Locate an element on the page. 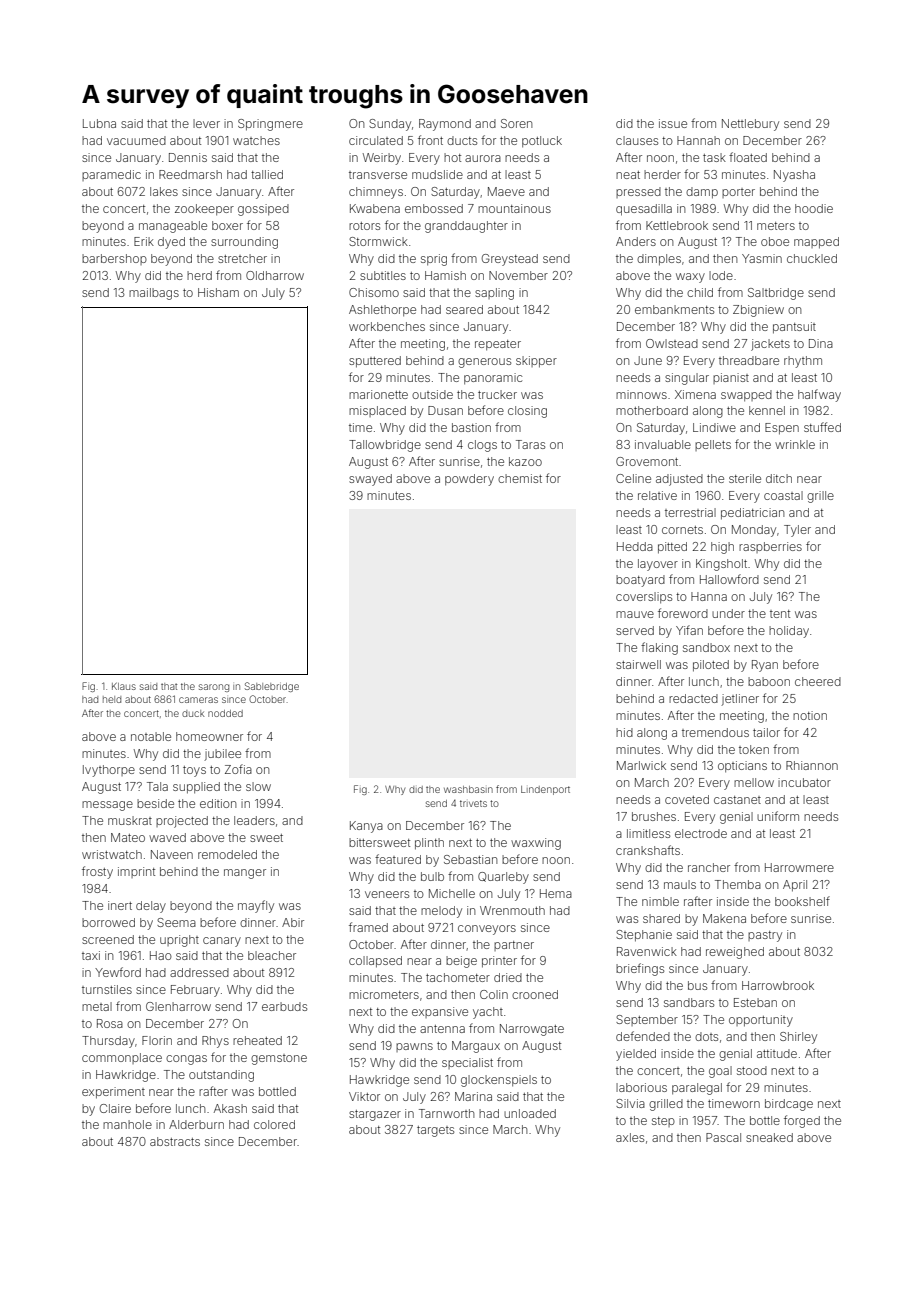 The height and width of the page is (1308, 924). Hedda is located at coordinates (635, 546).
